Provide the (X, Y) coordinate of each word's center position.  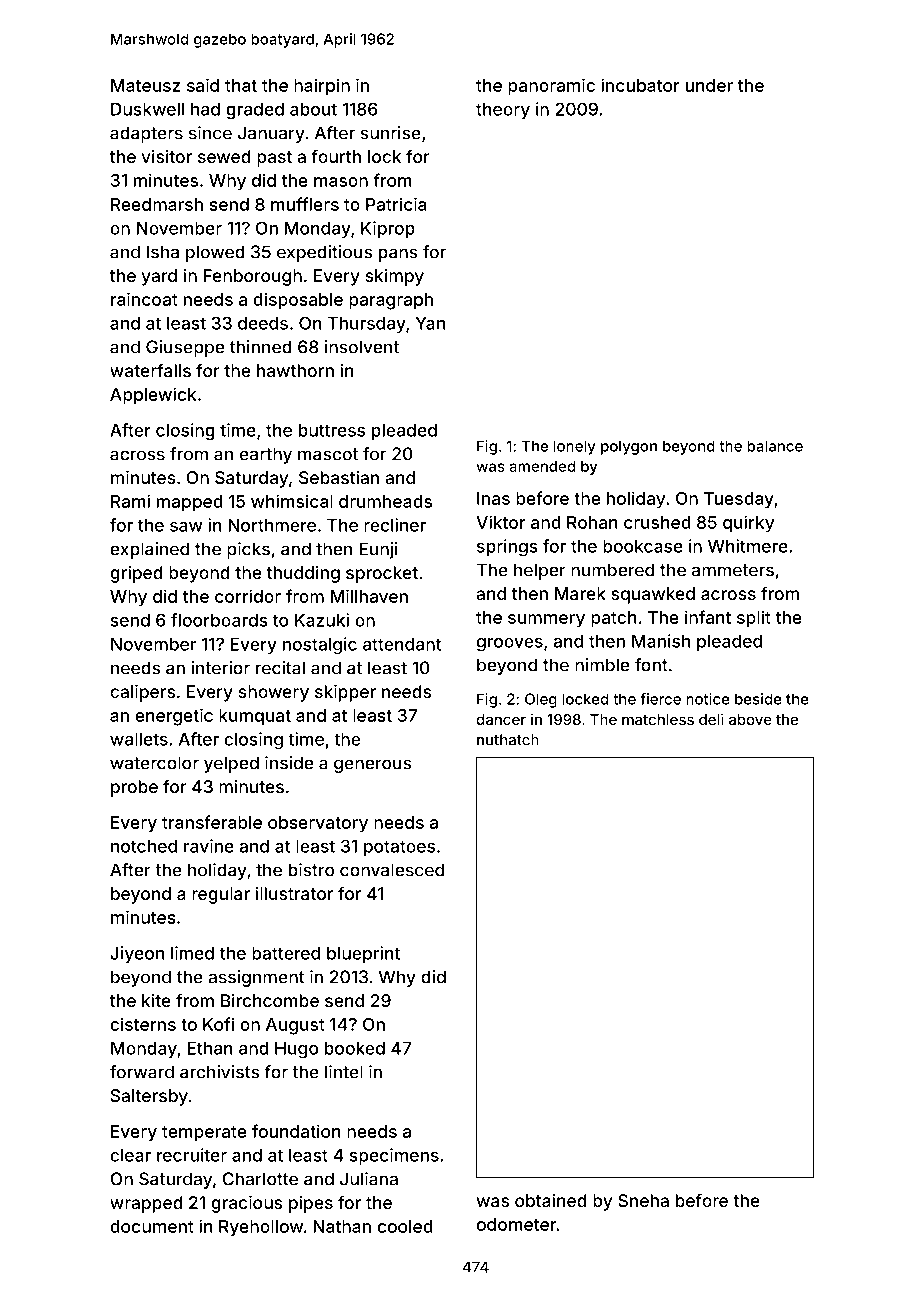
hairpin (322, 87)
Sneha (643, 1200)
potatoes (399, 848)
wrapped (146, 1204)
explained (149, 550)
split (754, 619)
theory (503, 111)
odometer (516, 1224)
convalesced (392, 870)
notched (144, 846)
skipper (345, 693)
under (709, 85)
